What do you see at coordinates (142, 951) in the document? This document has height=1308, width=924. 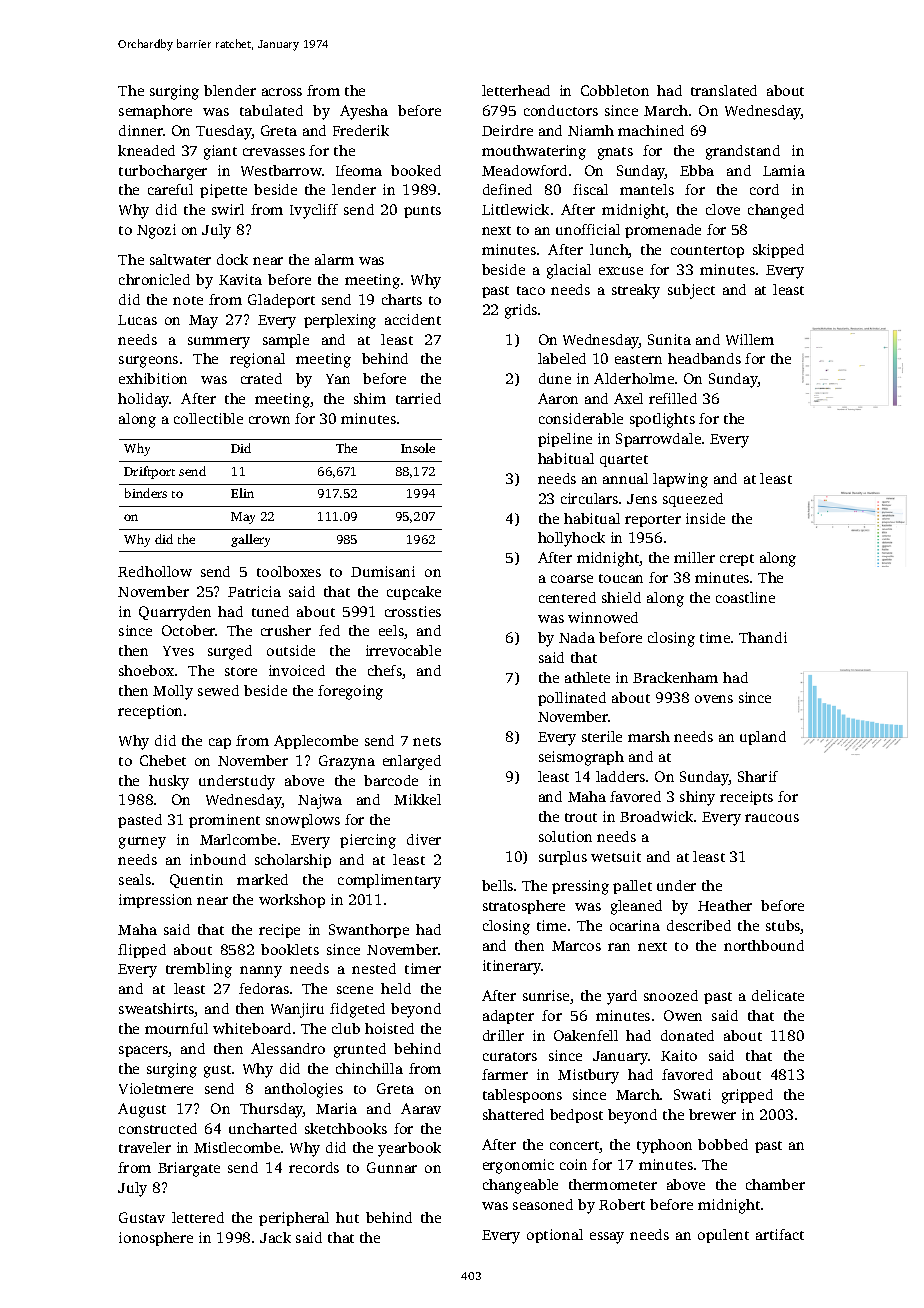 I see `flipped` at bounding box center [142, 951].
